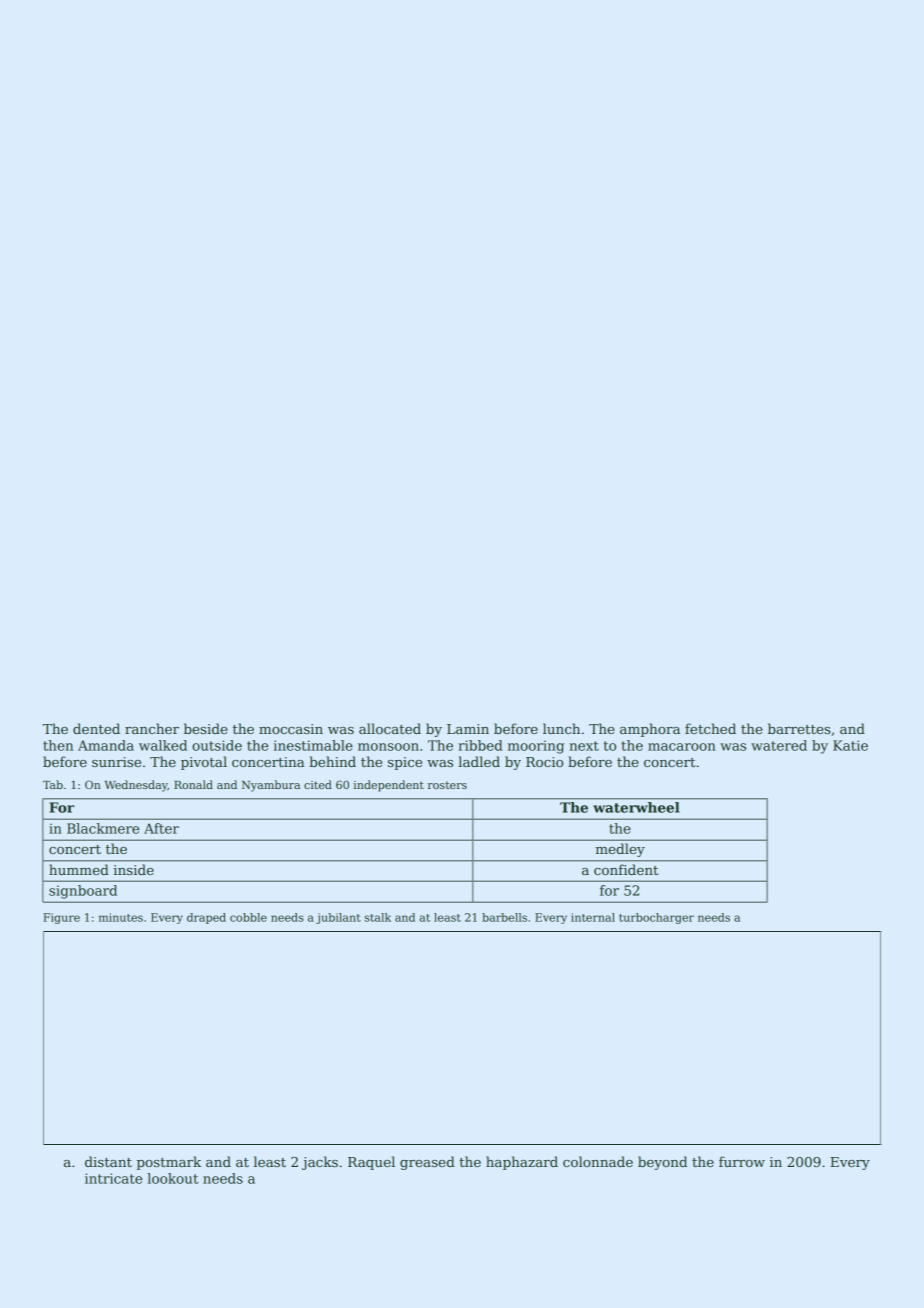  I want to click on furrow, so click(742, 1161).
